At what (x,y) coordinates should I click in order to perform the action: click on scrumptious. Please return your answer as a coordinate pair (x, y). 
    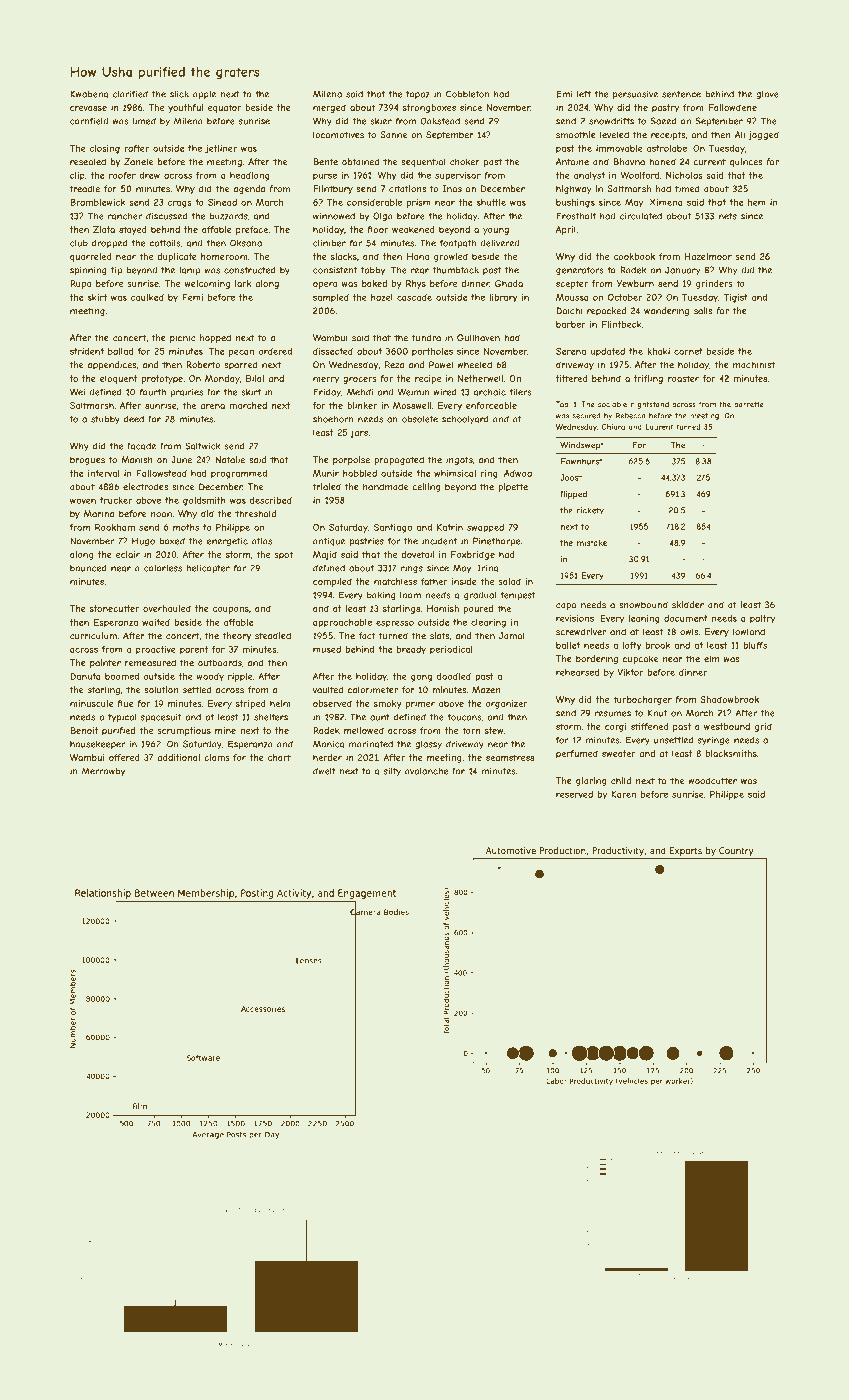
    Looking at the image, I should click on (184, 731).
